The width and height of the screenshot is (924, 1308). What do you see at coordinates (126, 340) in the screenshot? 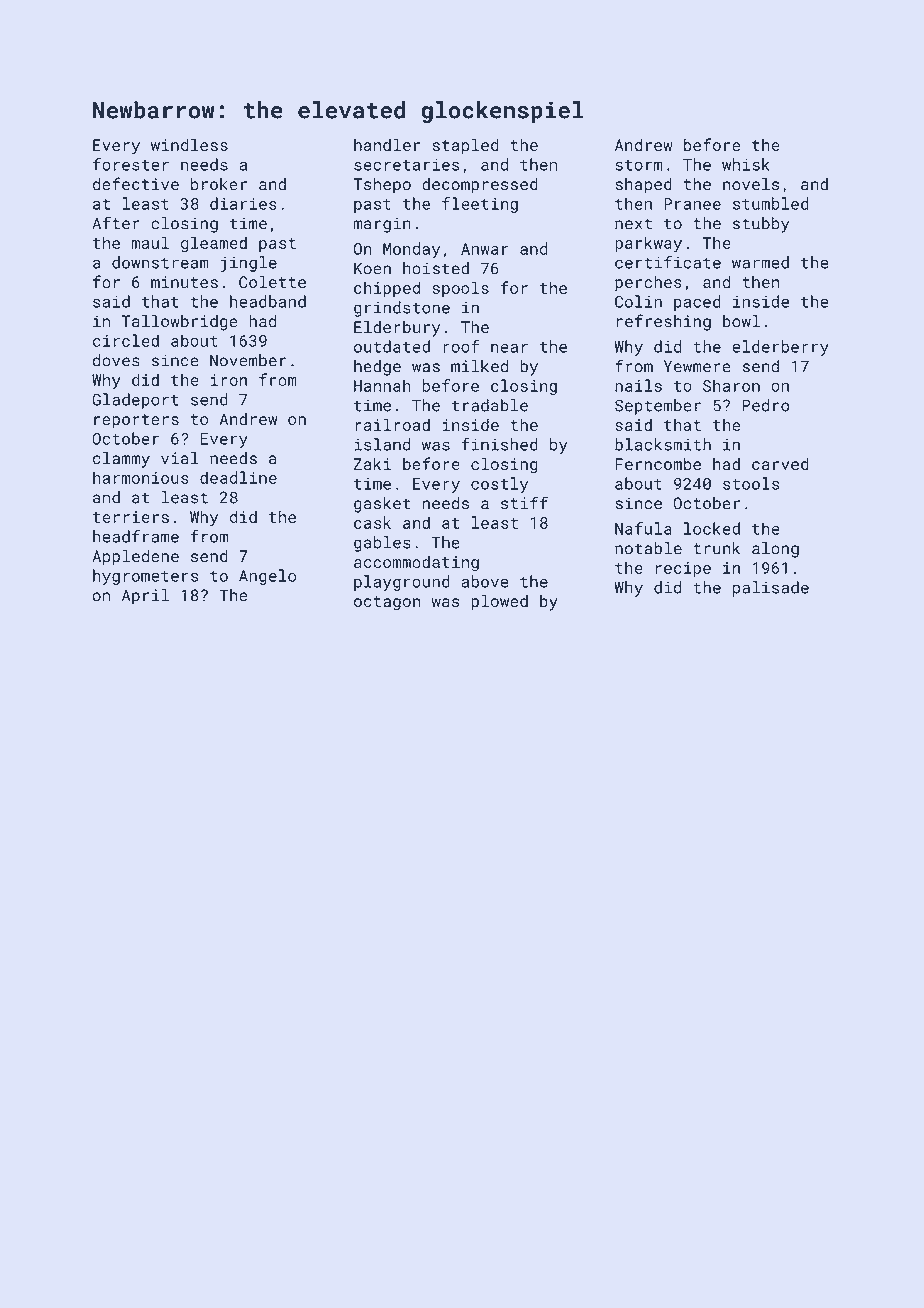
I see `circled` at bounding box center [126, 340].
